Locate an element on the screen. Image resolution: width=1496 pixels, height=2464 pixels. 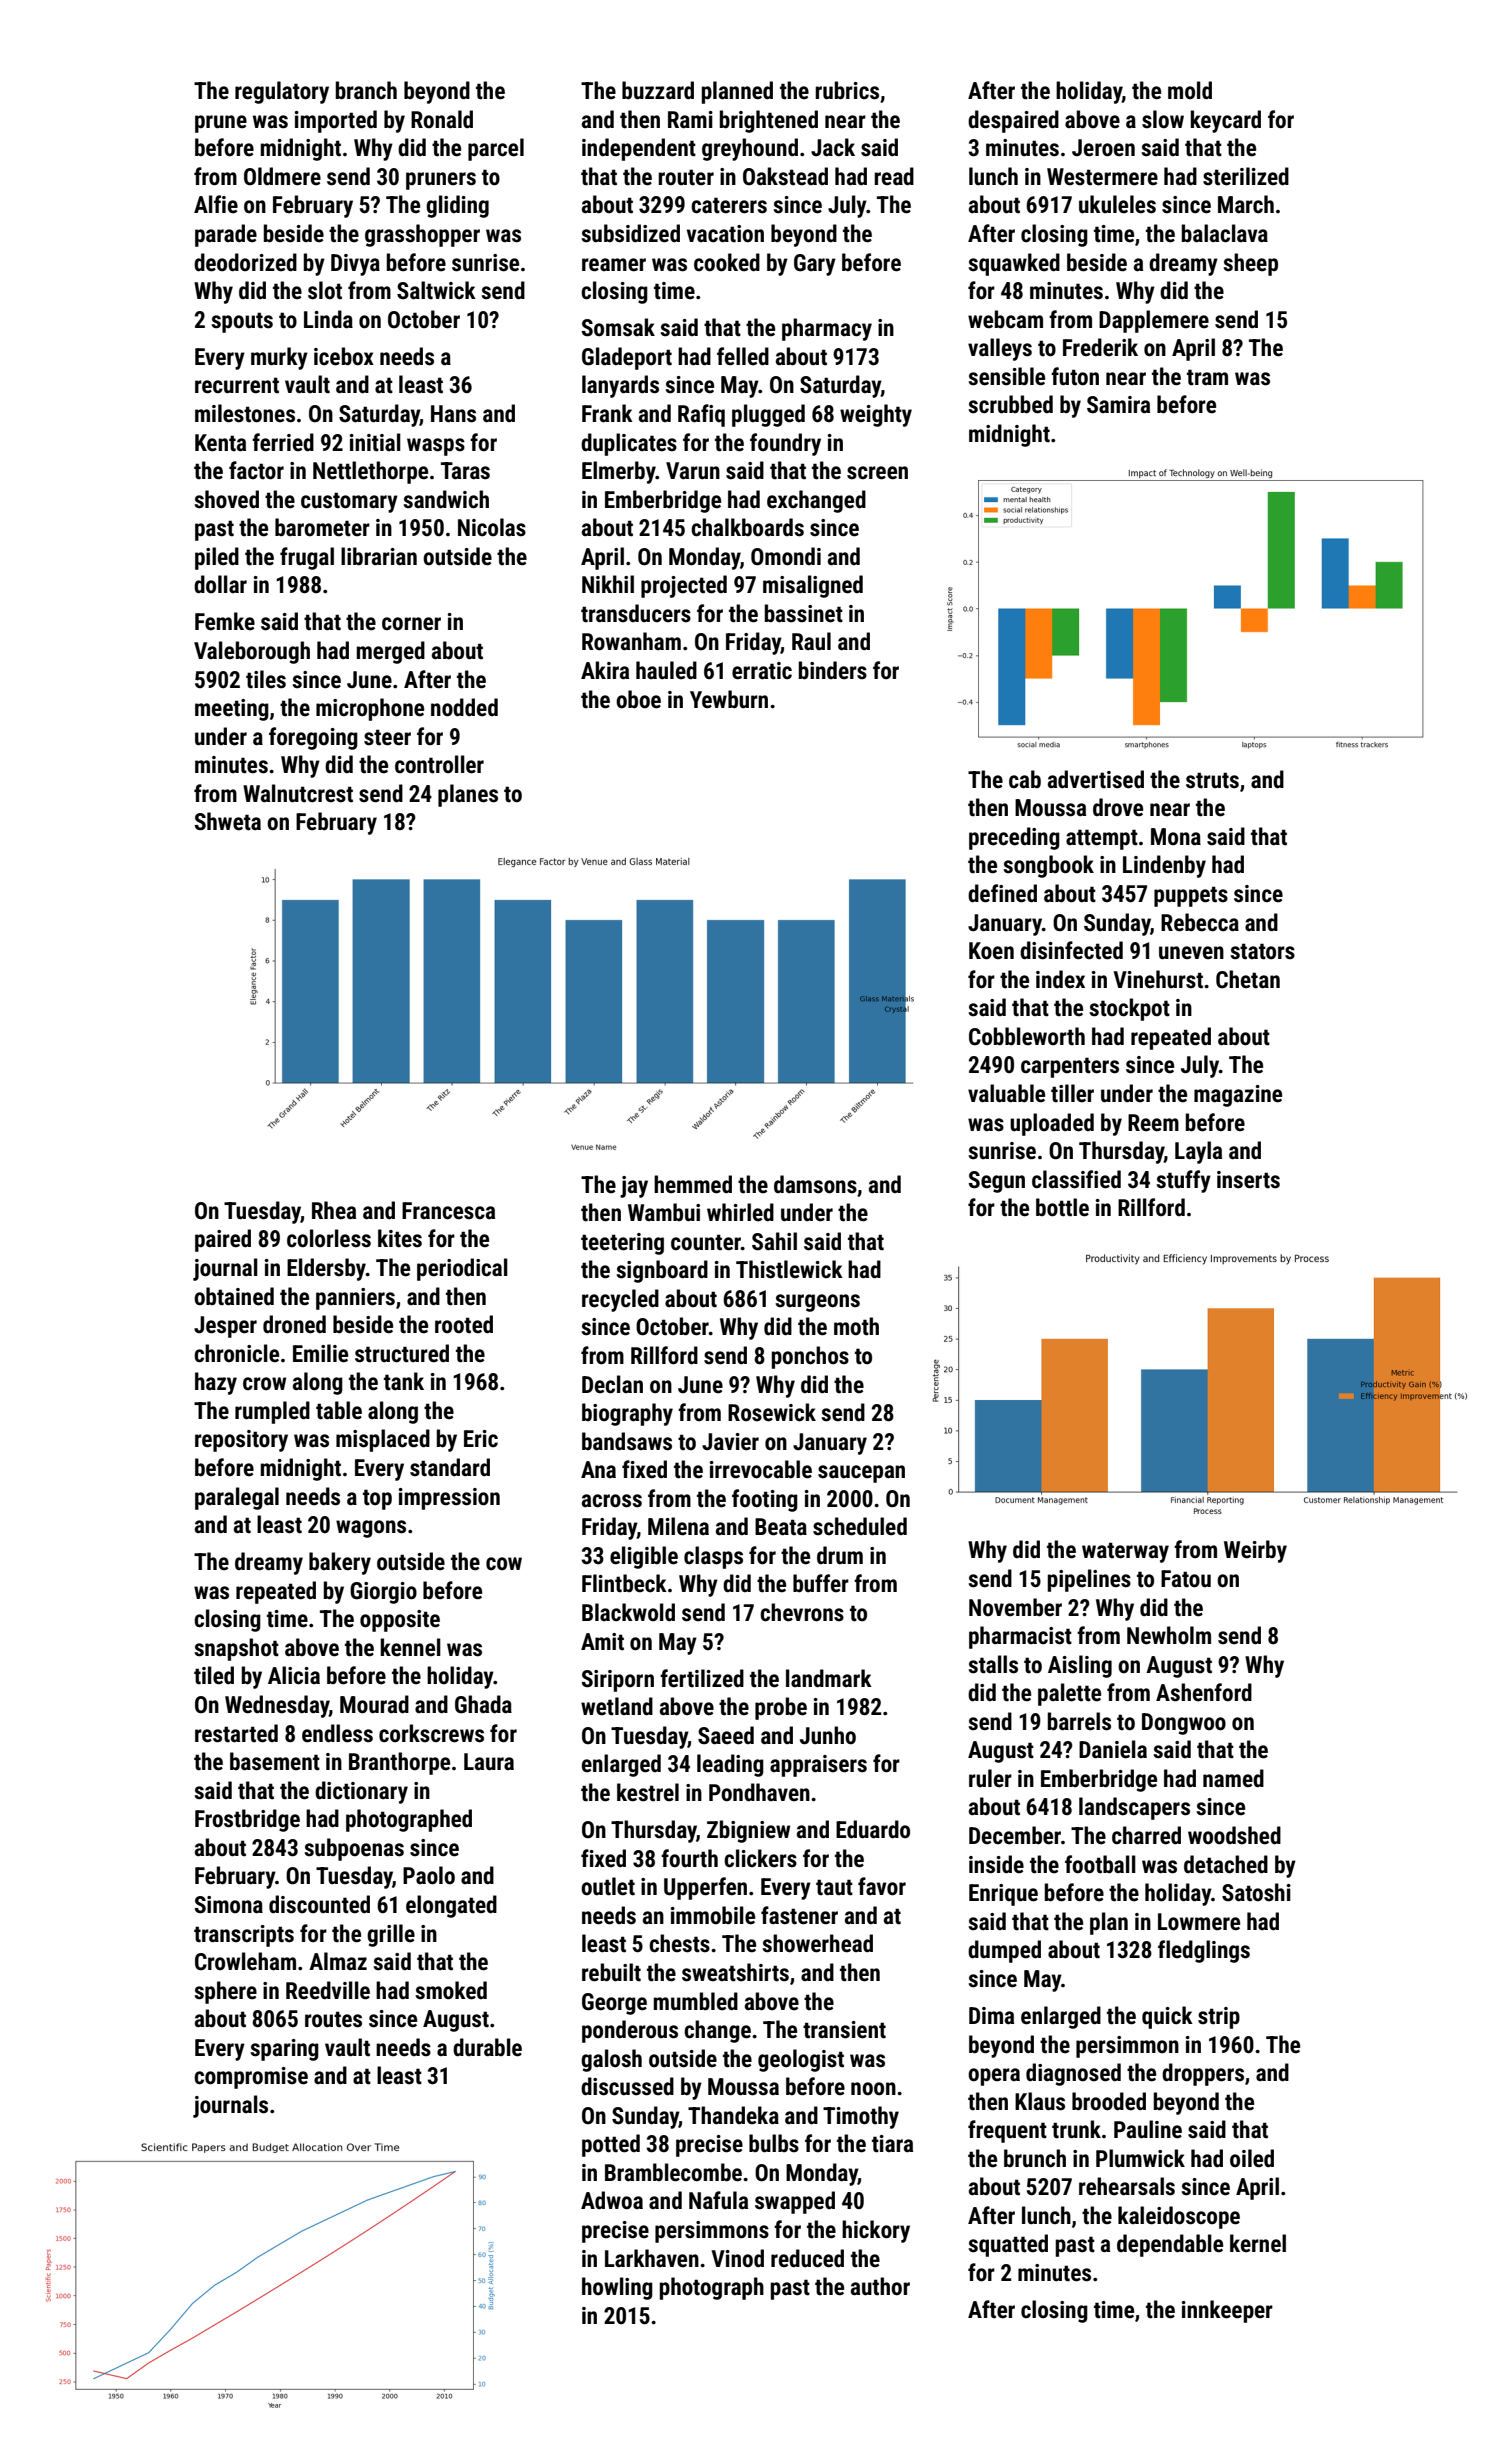
Walnutcrest is located at coordinates (298, 793).
